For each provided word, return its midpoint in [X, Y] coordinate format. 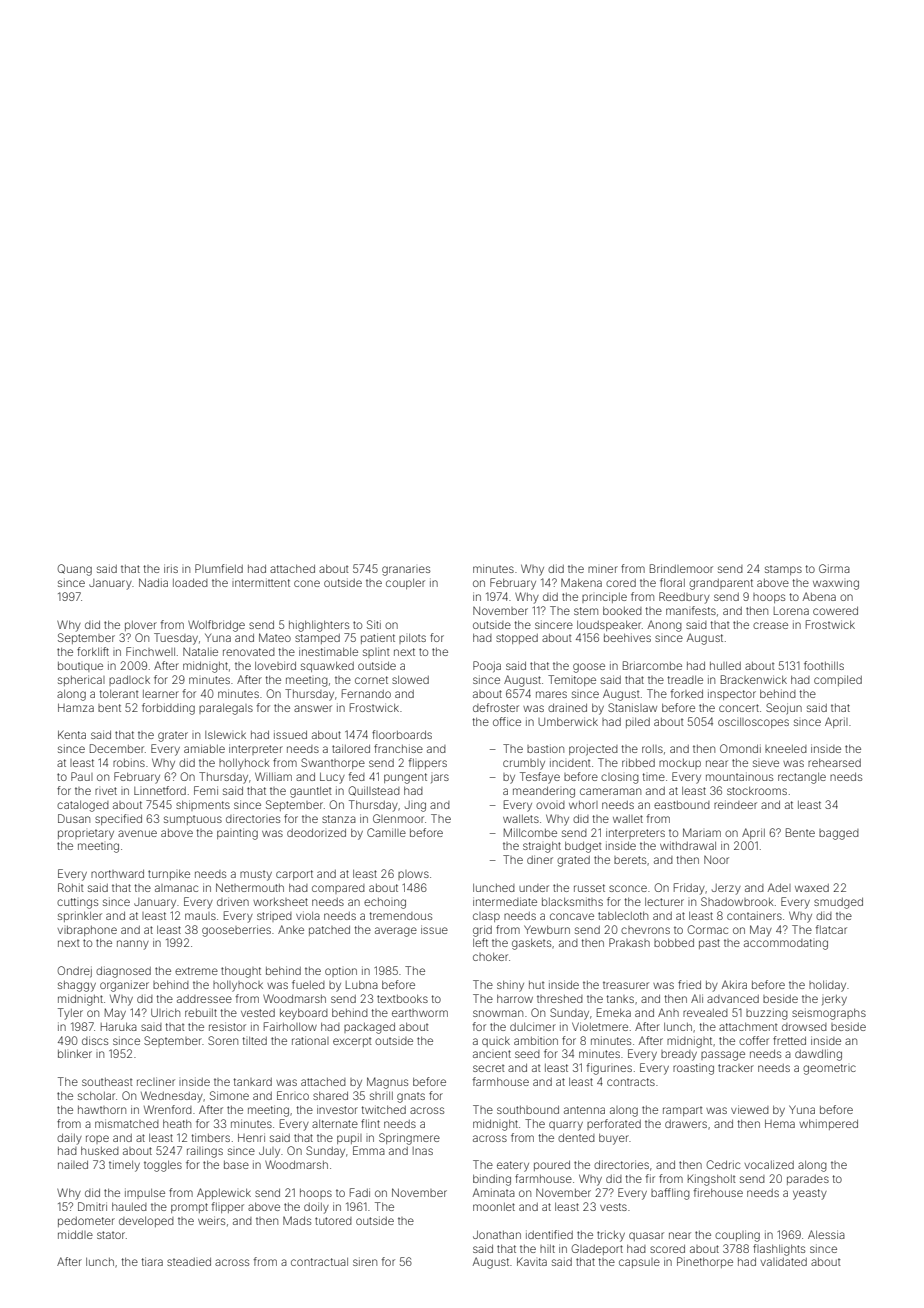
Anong [665, 626]
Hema [780, 1124]
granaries [406, 571]
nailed [73, 1164]
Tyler [70, 1014]
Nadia [153, 582]
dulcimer [533, 1026]
